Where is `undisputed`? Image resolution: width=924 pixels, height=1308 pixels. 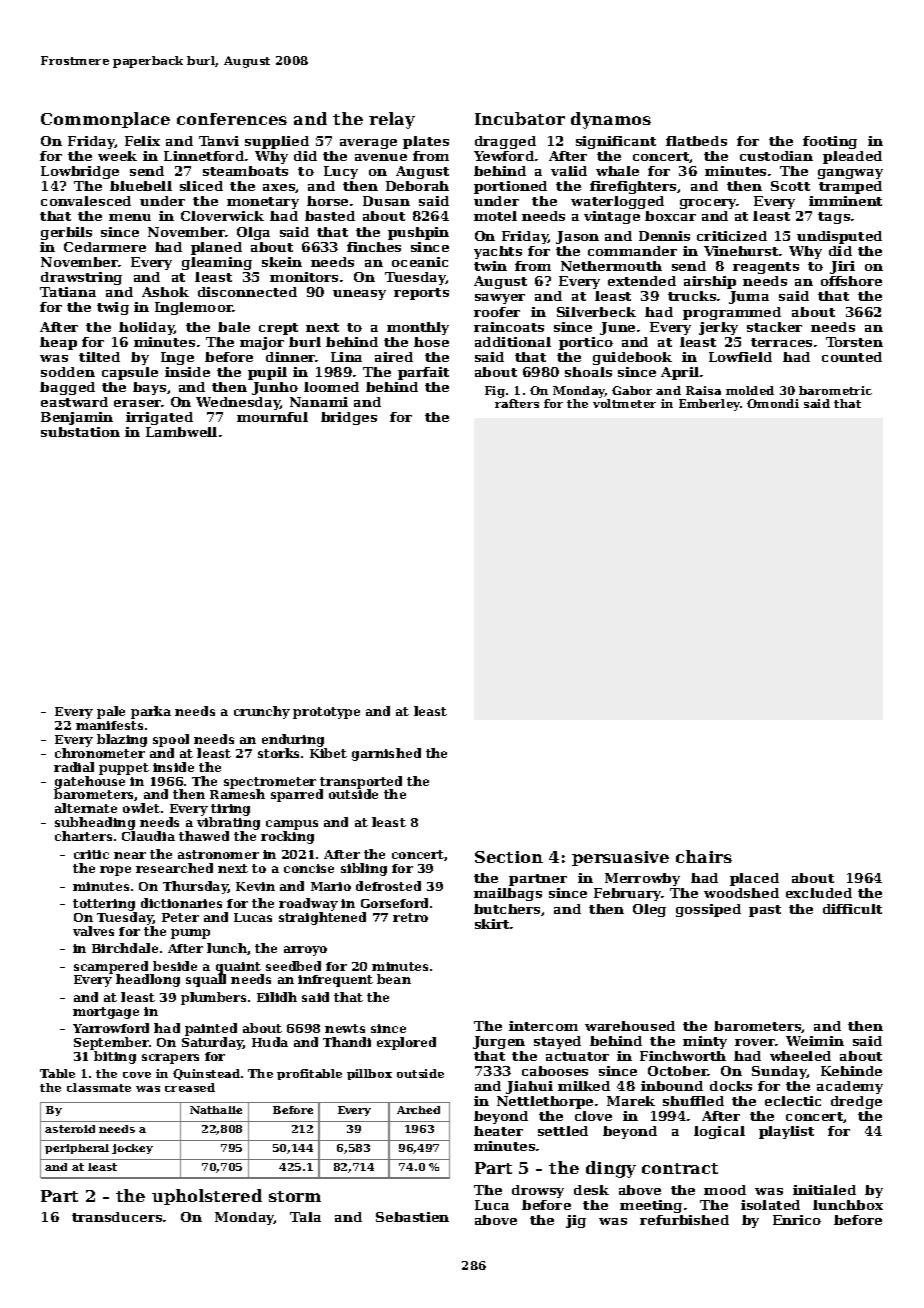
undisputed is located at coordinates (839, 237).
